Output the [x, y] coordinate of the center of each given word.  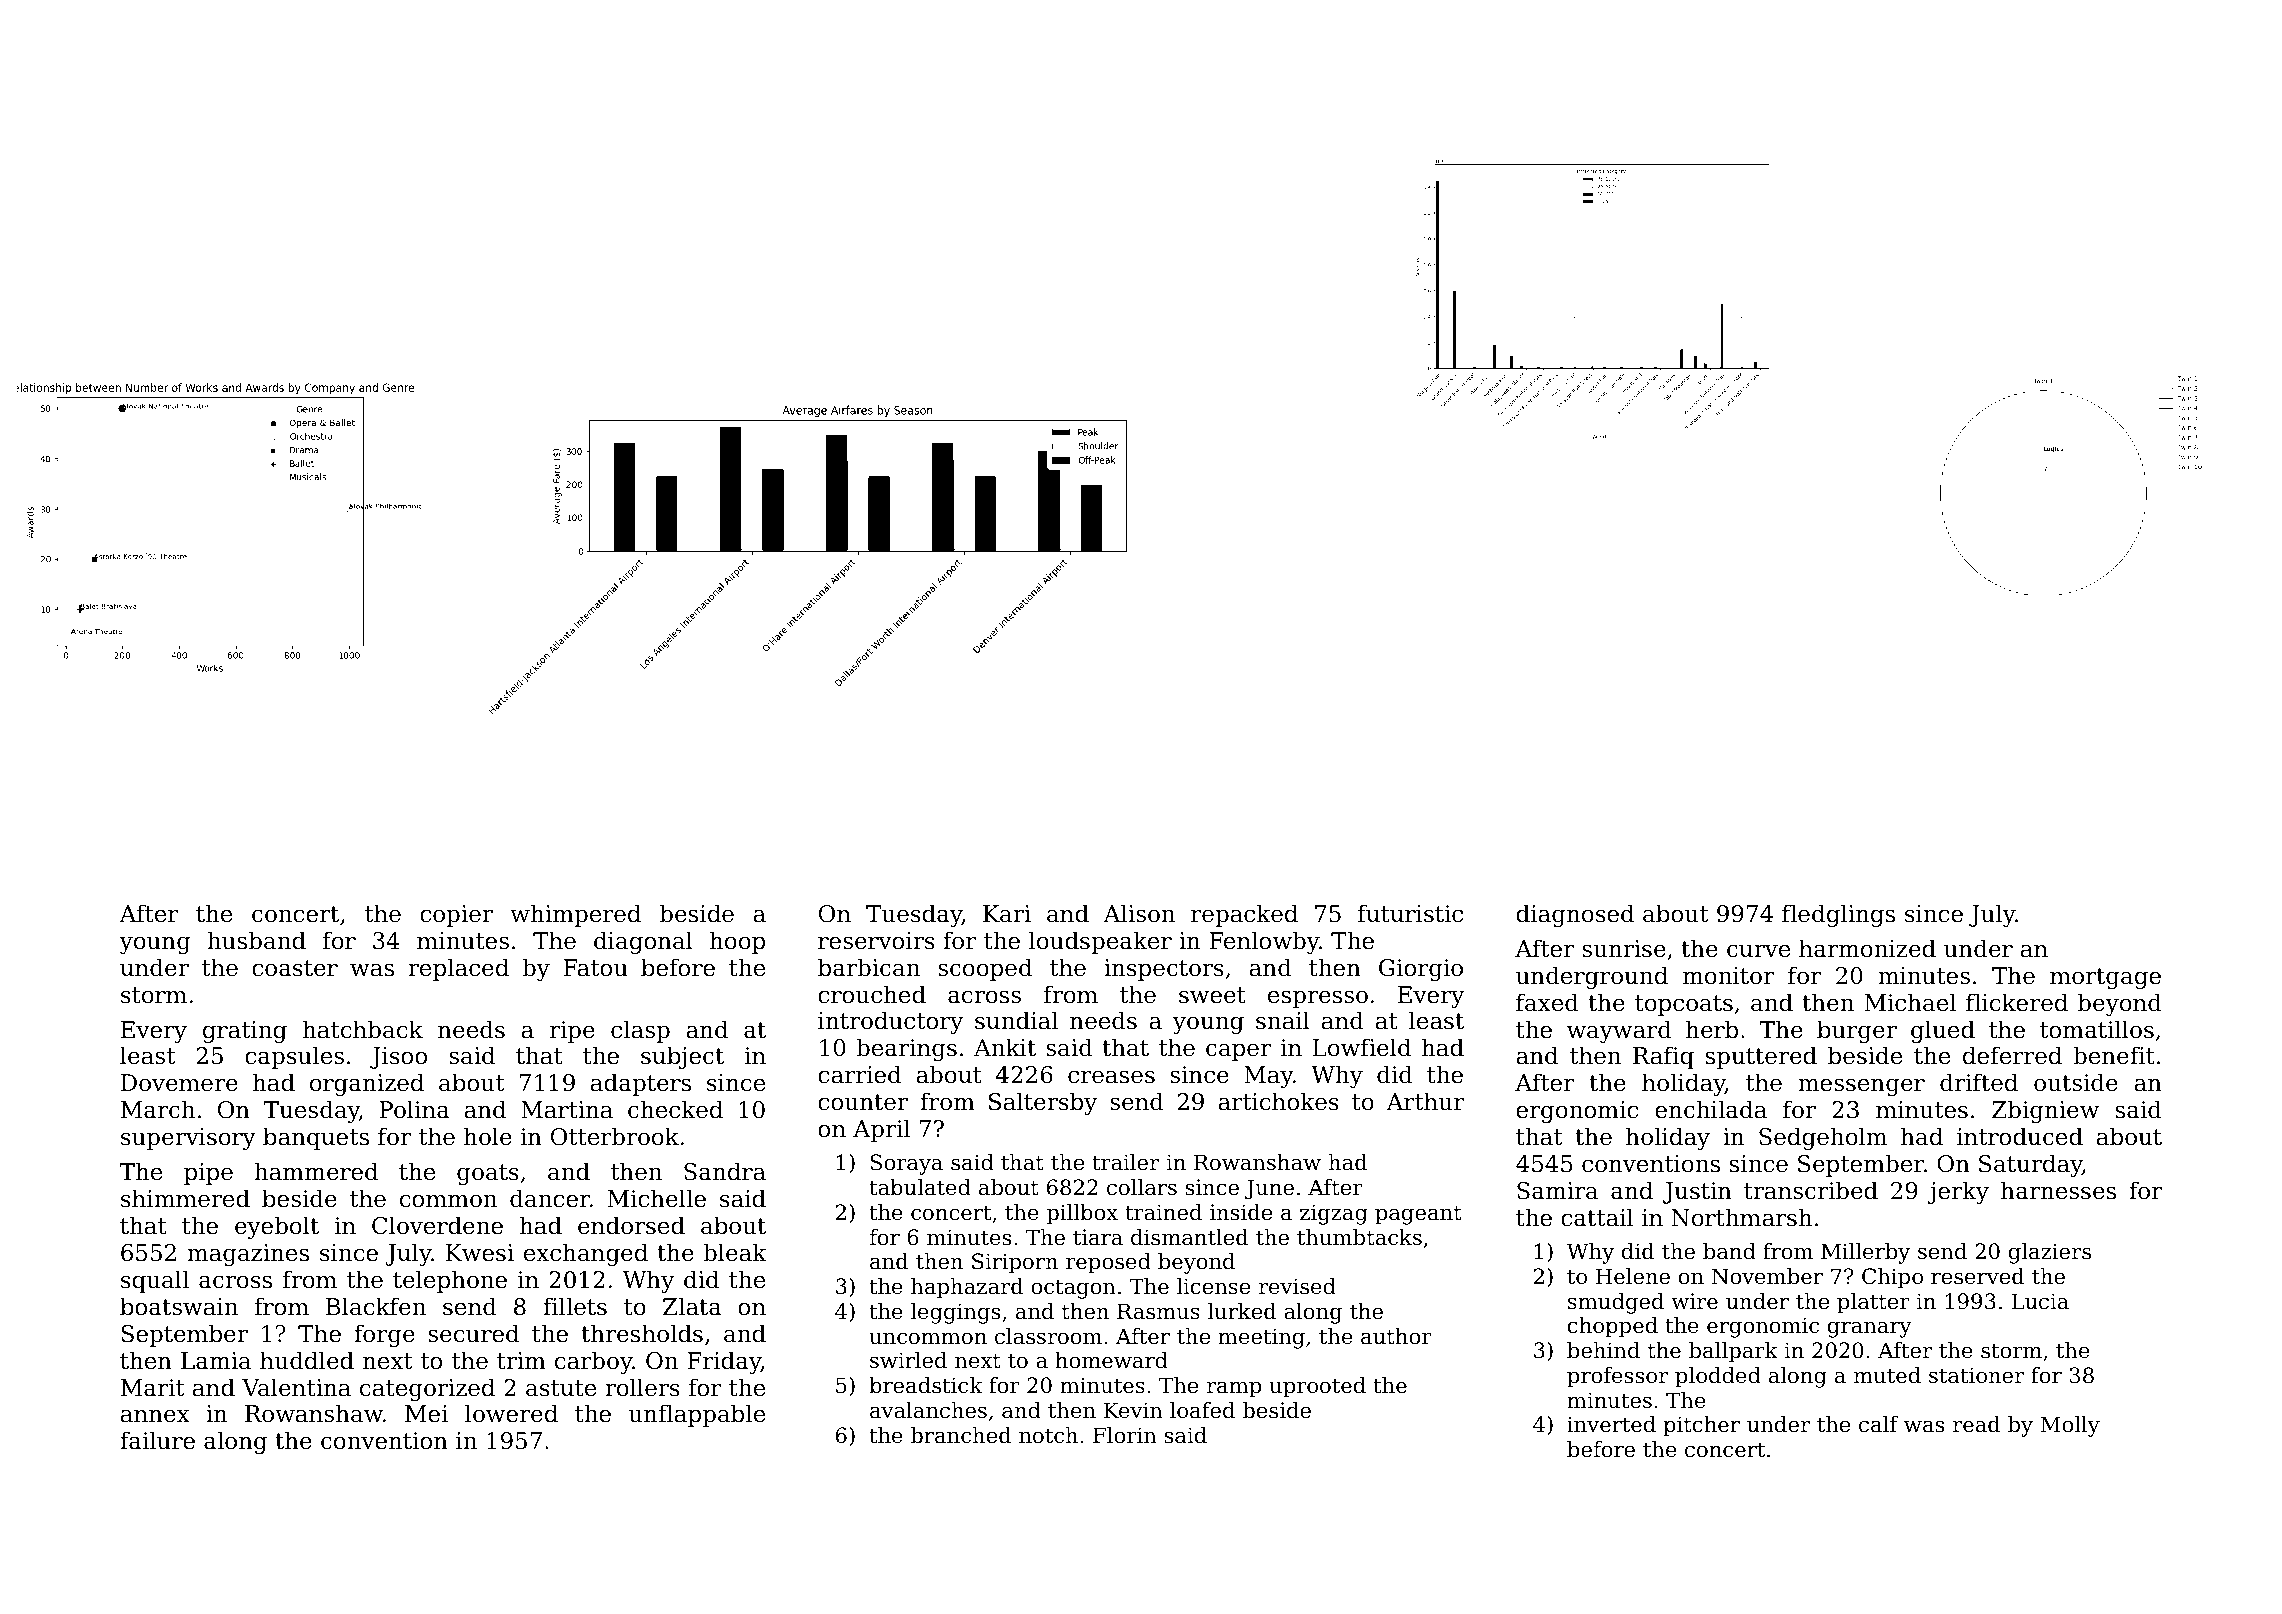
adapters [641, 1084]
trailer [1125, 1162]
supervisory [188, 1139]
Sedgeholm [1823, 1138]
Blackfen [376, 1306]
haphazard [967, 1288]
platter [1873, 1303]
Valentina [296, 1387]
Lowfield [1362, 1047]
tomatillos [2097, 1029]
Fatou [595, 968]
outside [2076, 1082]
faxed [1547, 1002]
